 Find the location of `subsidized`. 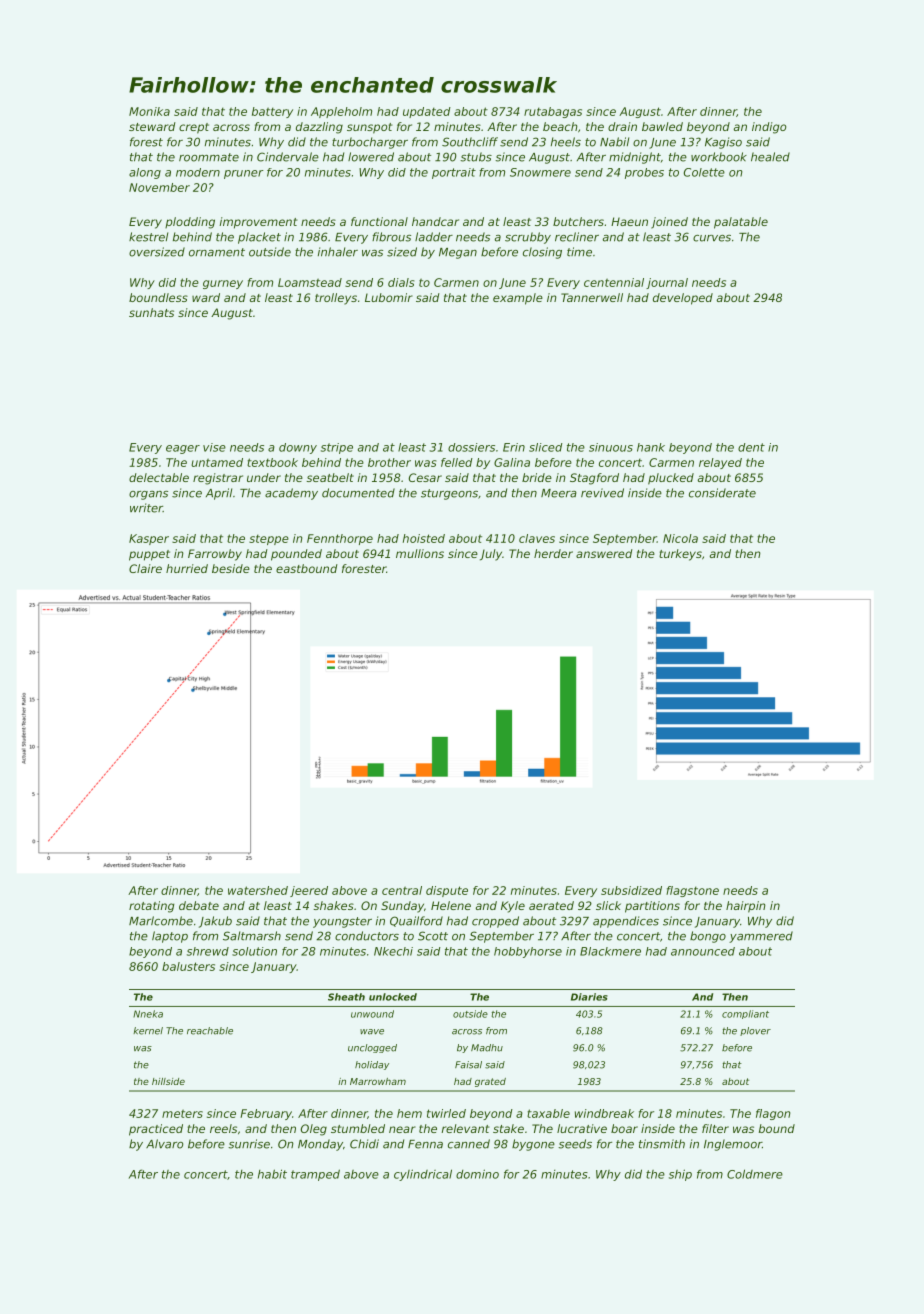

subsidized is located at coordinates (631, 890).
